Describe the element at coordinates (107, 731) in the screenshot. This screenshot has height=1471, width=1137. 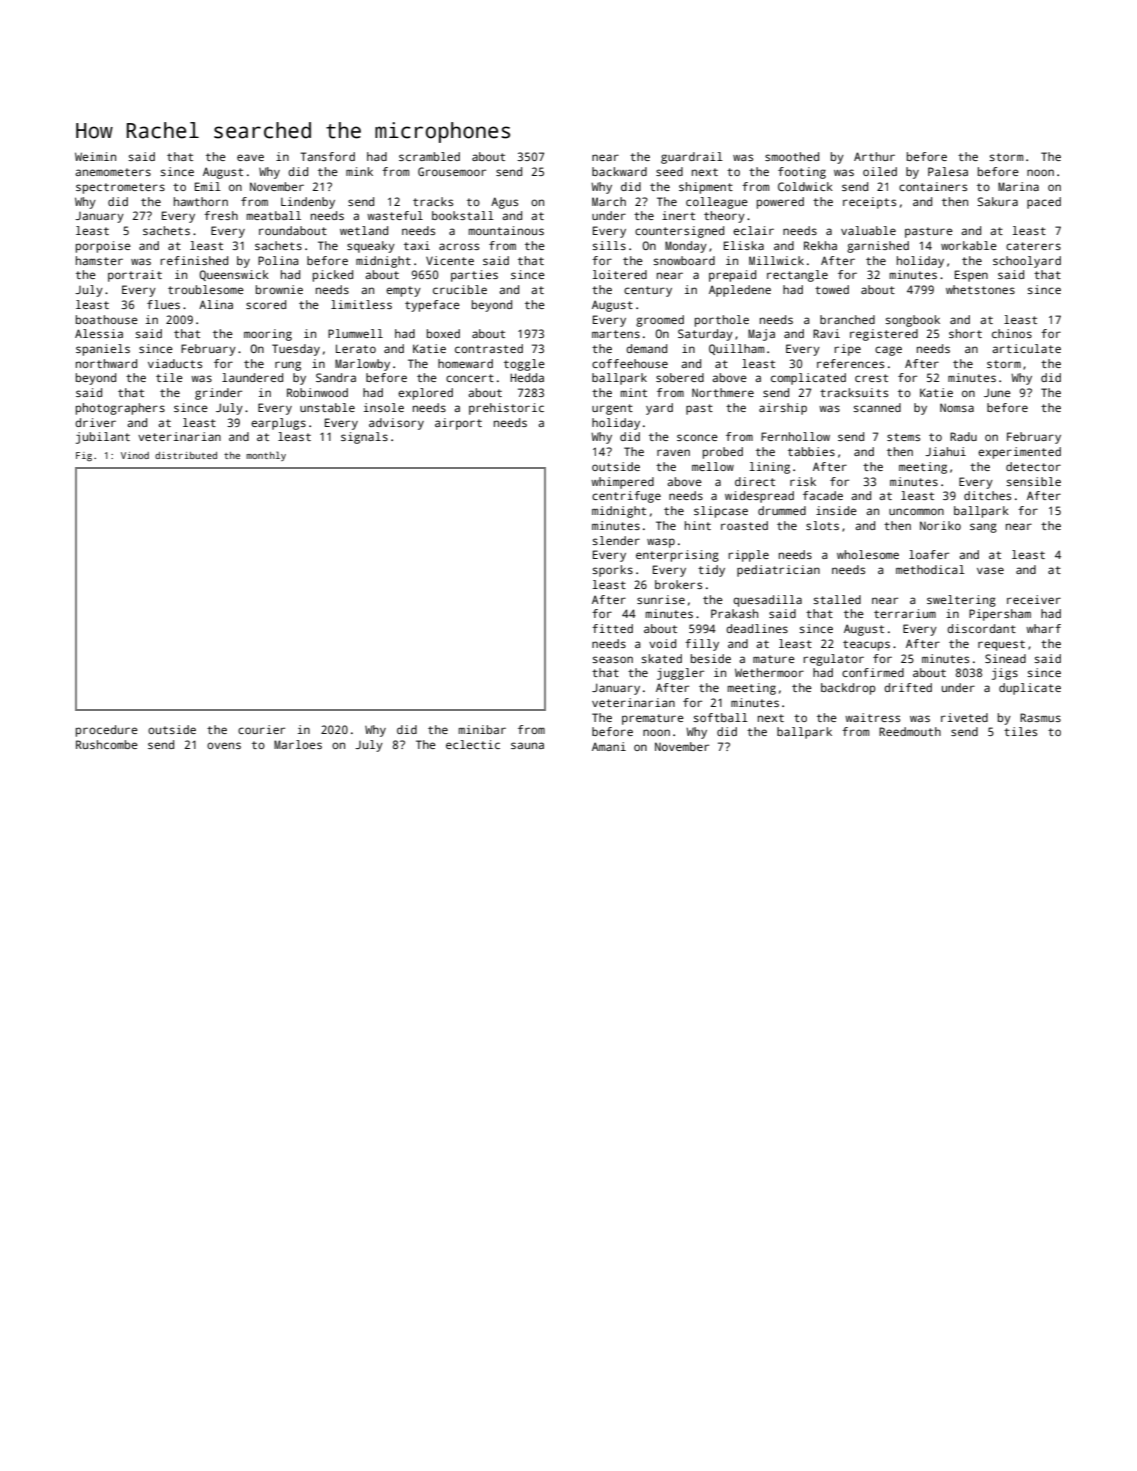
I see `procedure` at that location.
